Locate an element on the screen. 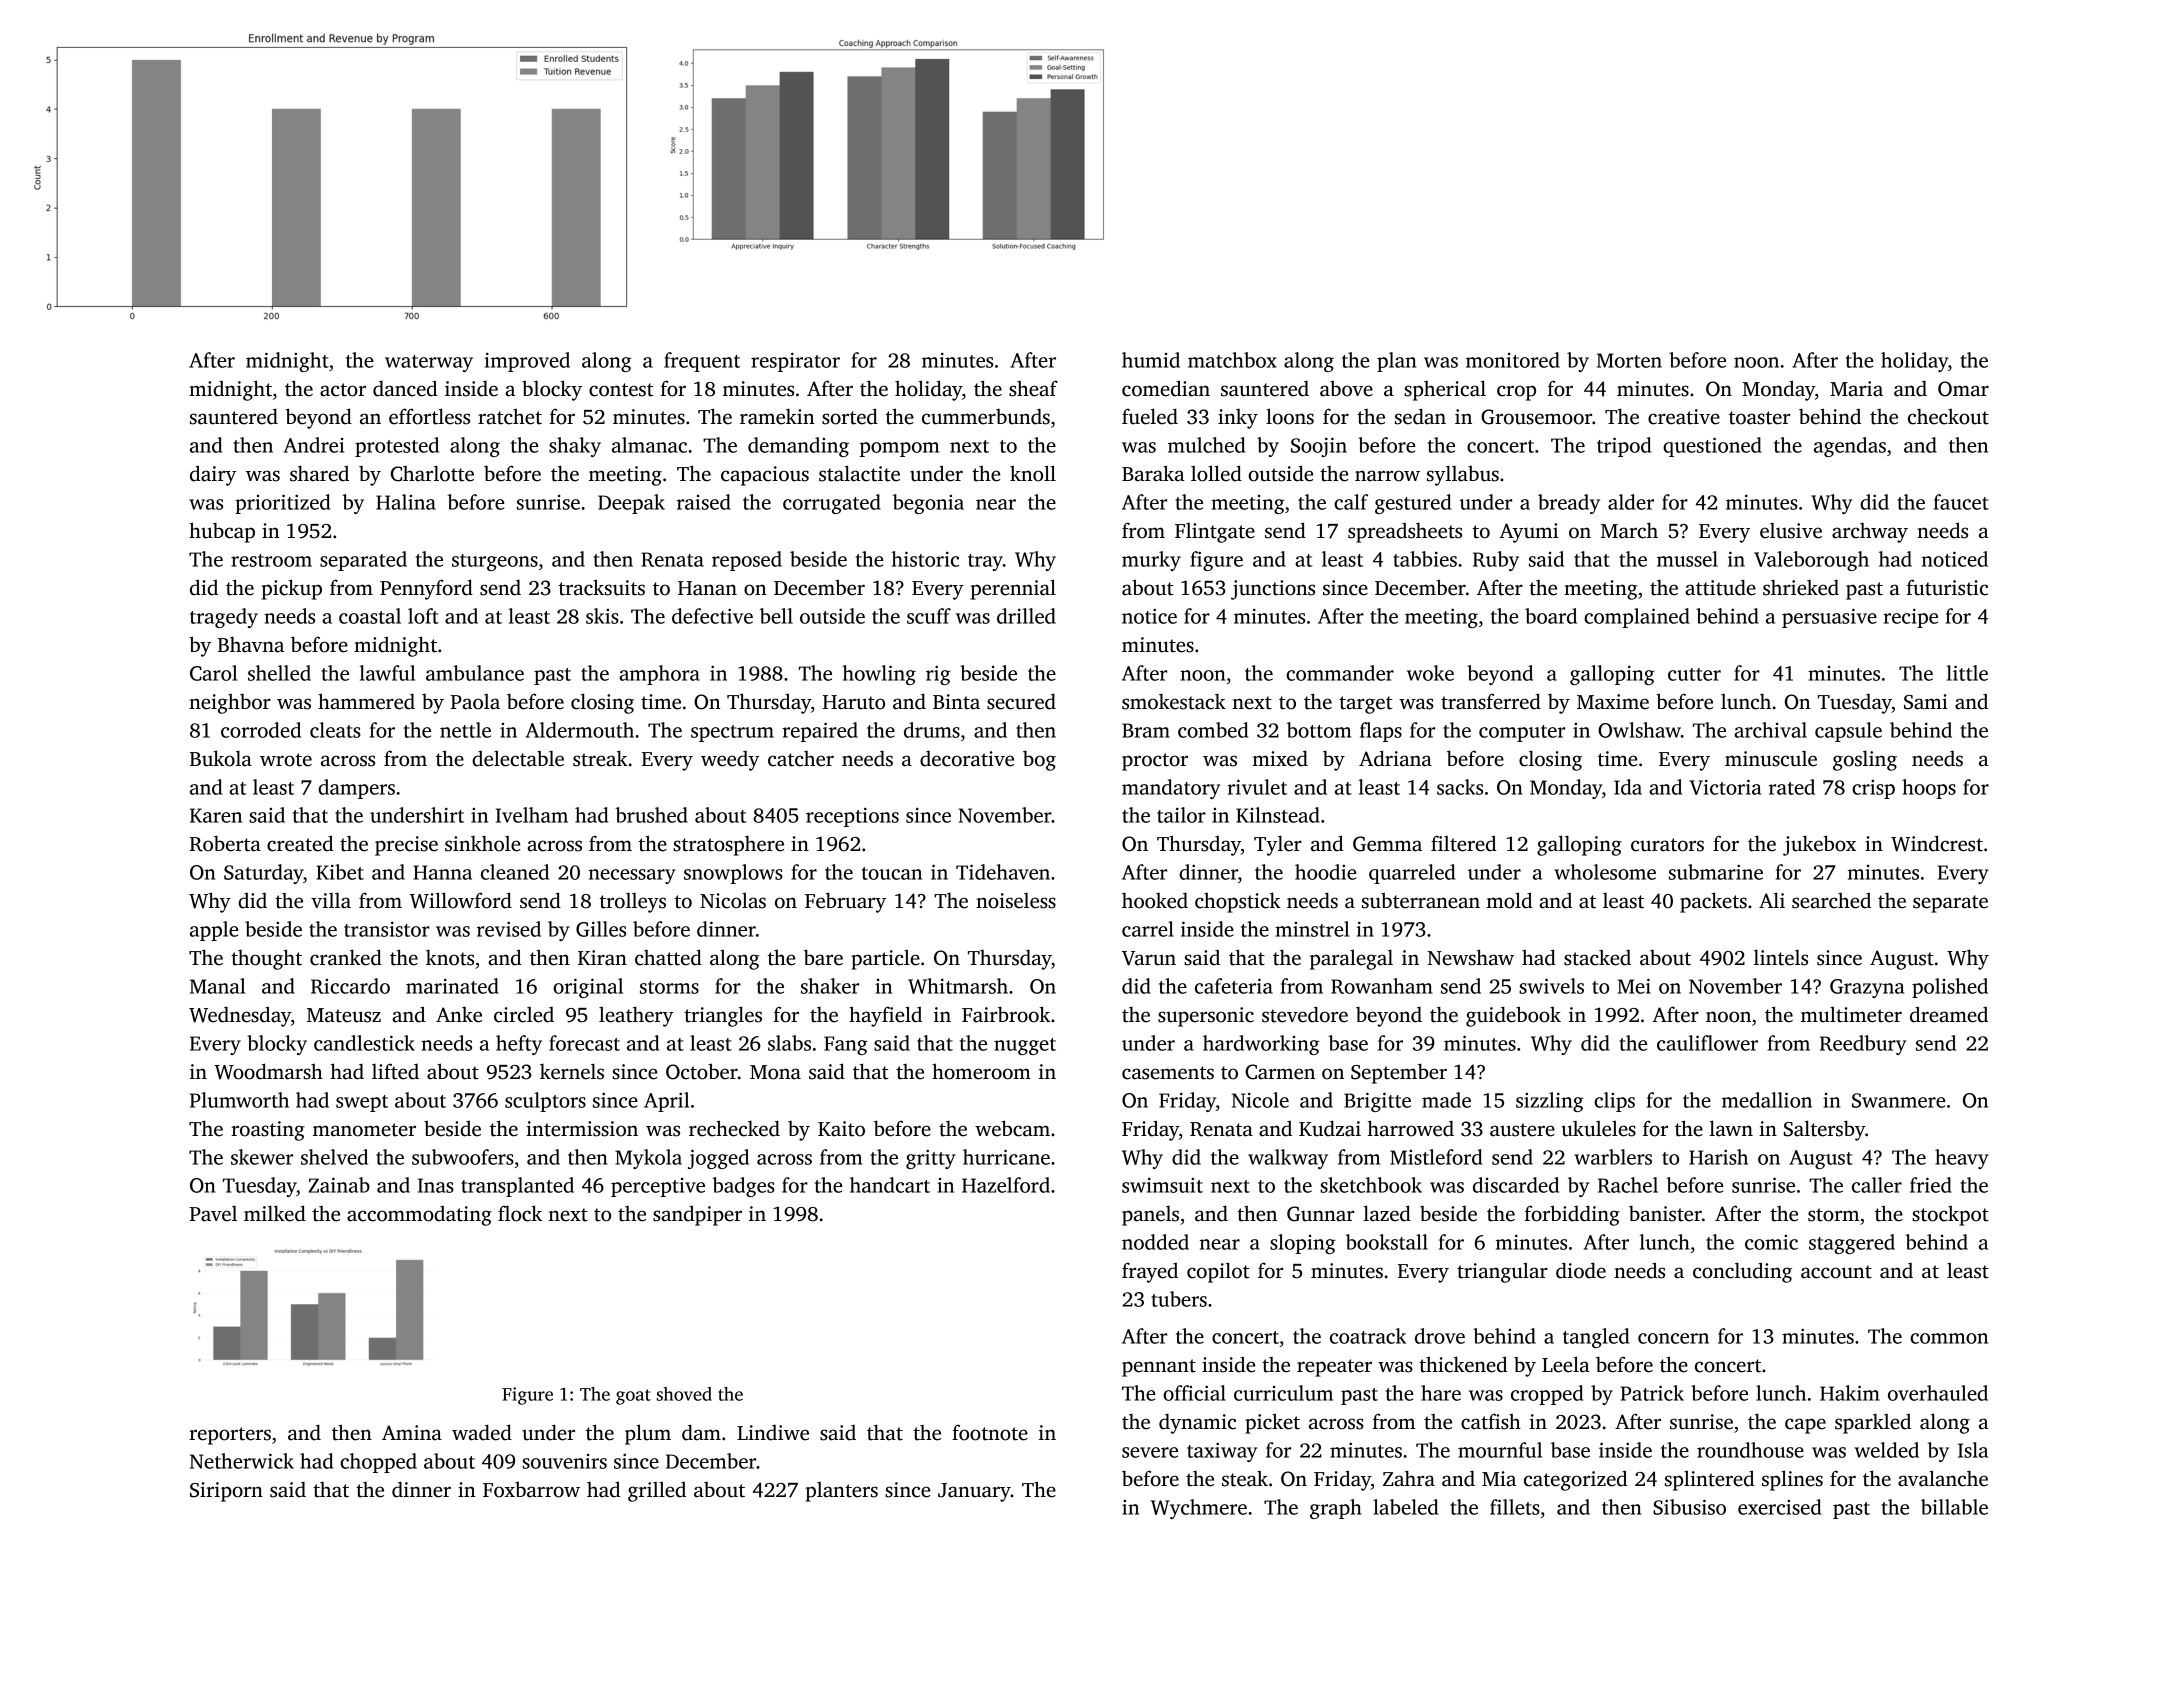 This screenshot has height=1683, width=2178. exercised is located at coordinates (1779, 1507).
